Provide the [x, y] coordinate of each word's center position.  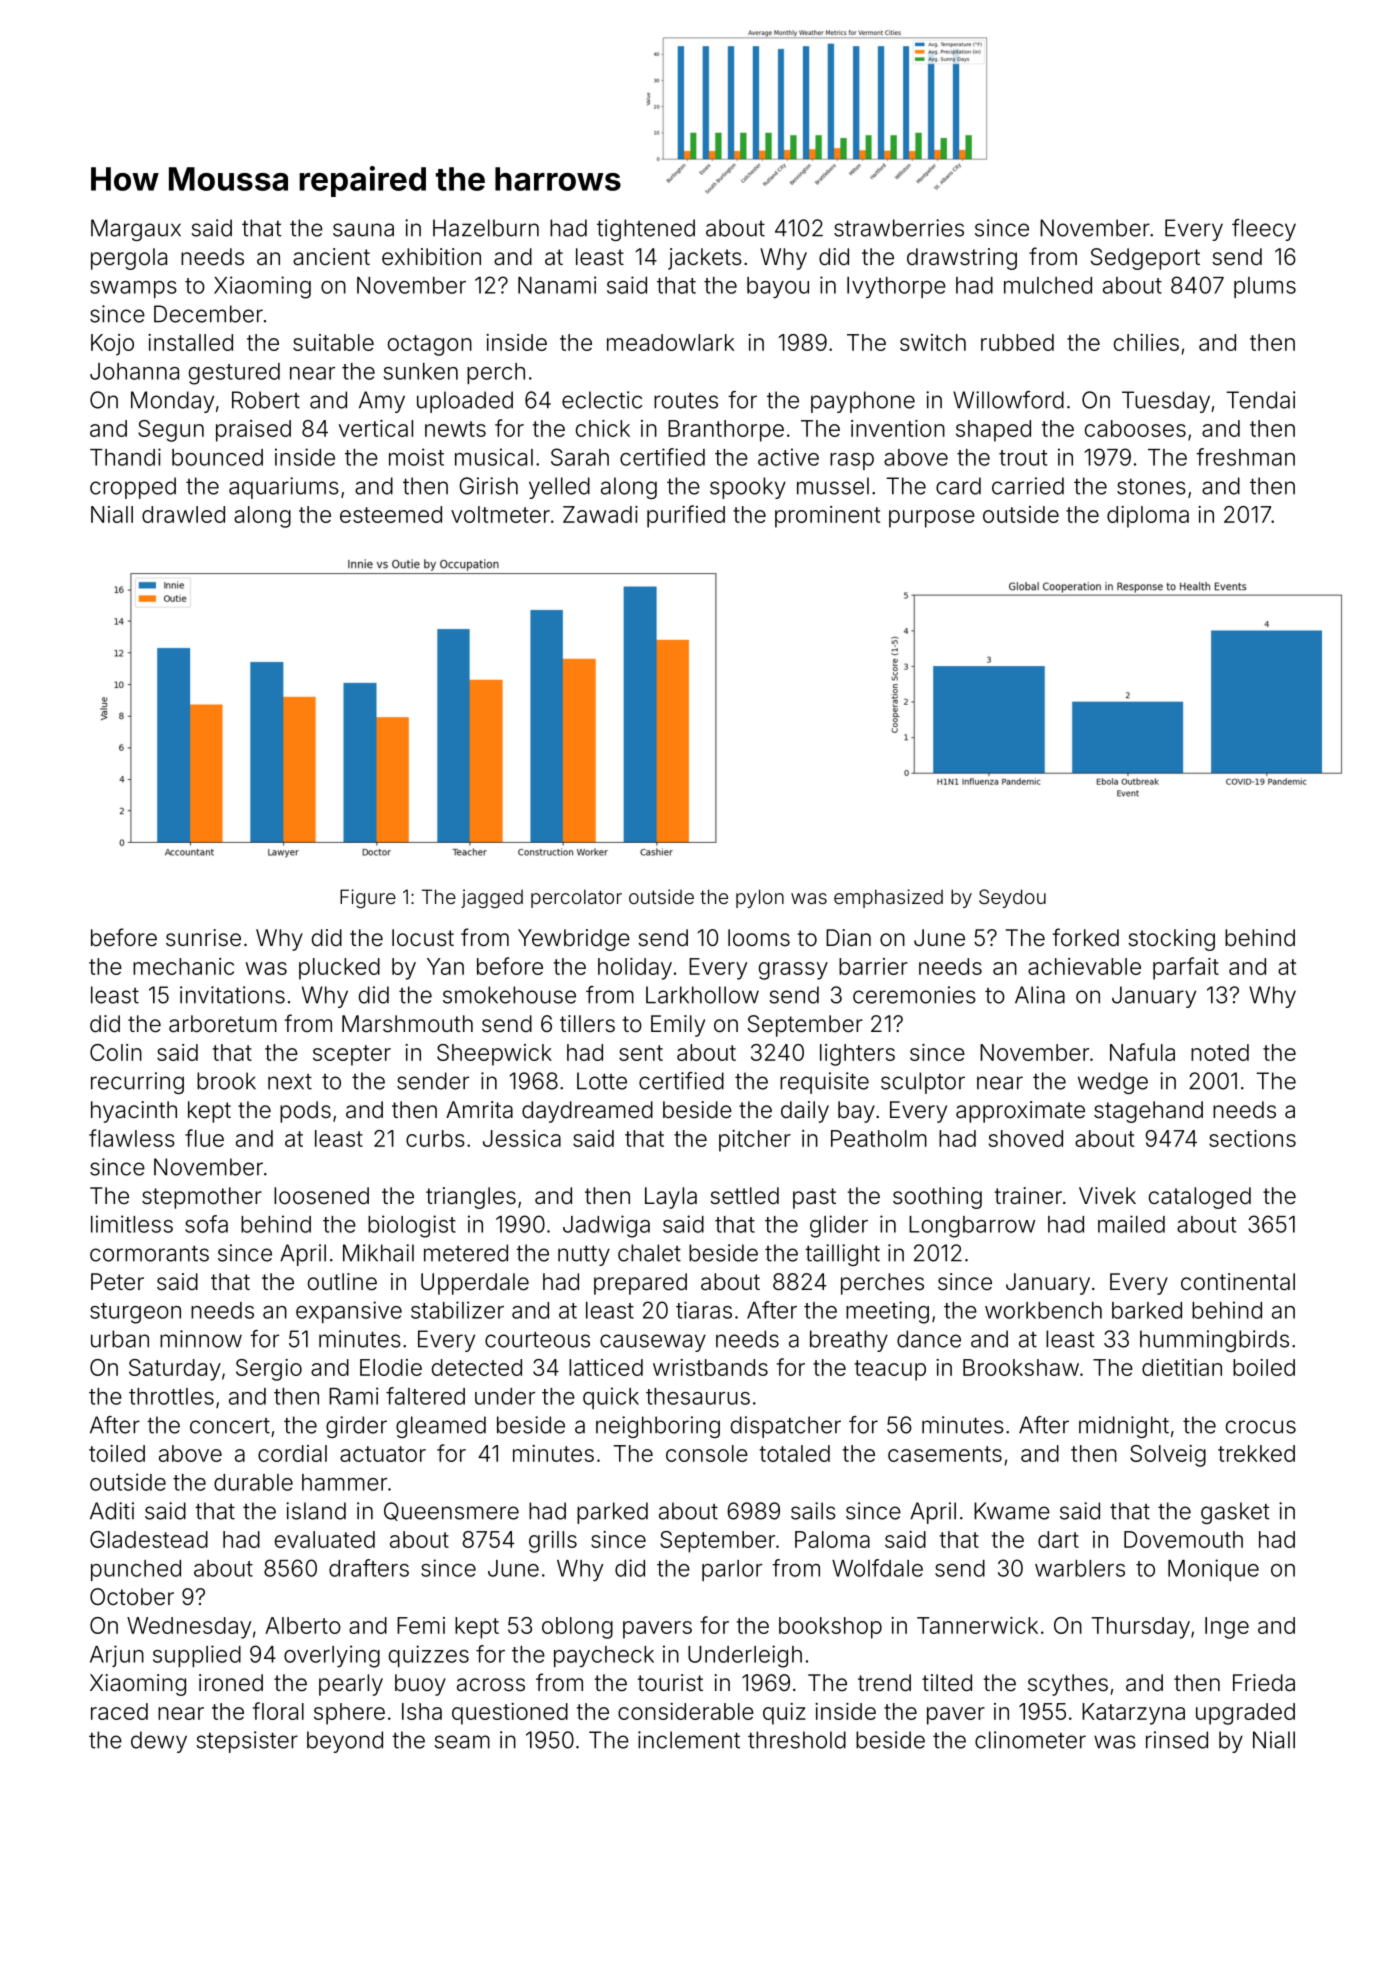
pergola [129, 259]
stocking [1171, 940]
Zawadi [600, 514]
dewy [159, 1742]
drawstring [962, 259]
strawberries [899, 228]
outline [342, 1282]
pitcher [755, 1141]
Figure [368, 898]
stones [1151, 487]
